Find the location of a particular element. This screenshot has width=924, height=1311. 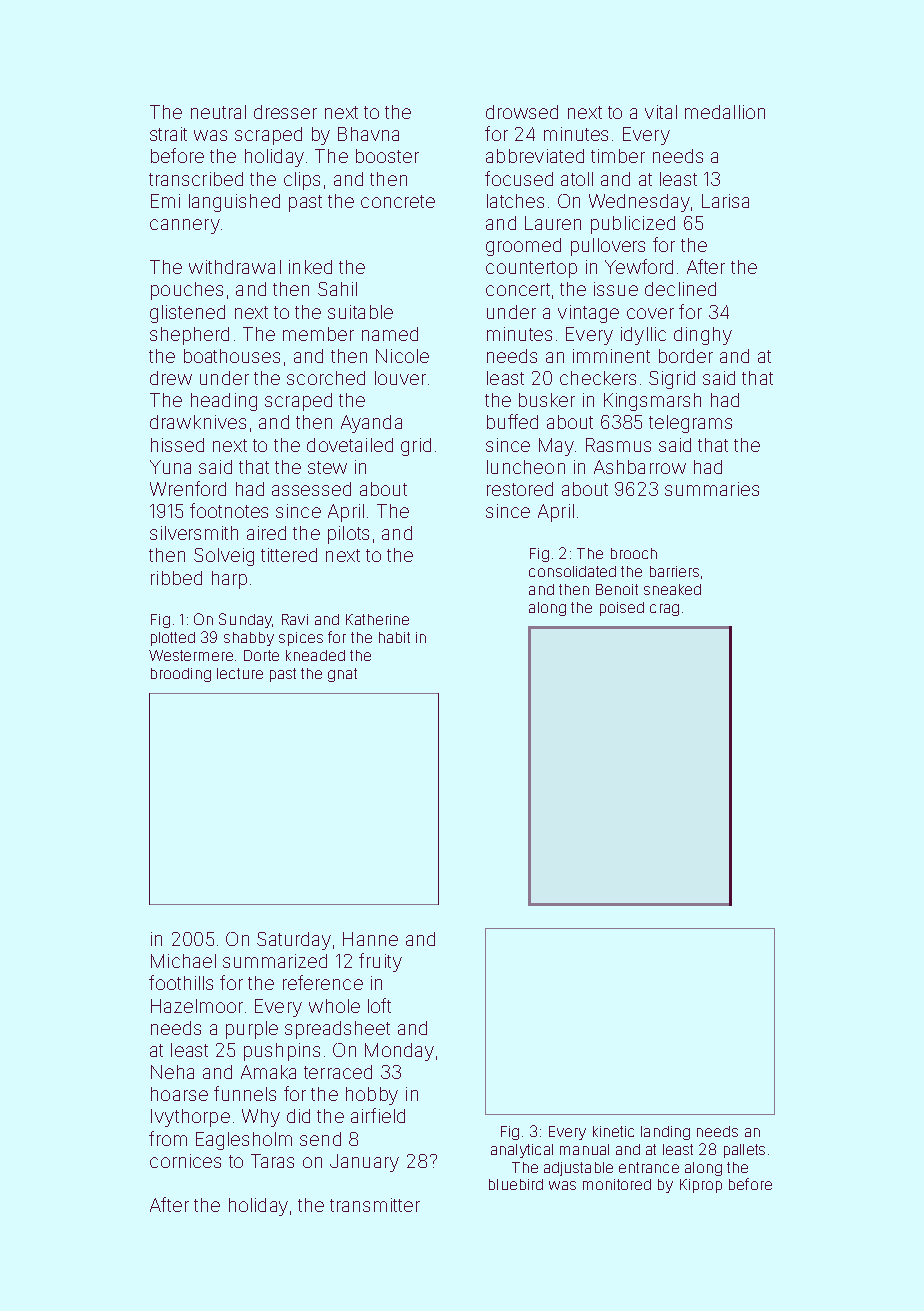

dresser is located at coordinates (285, 112).
